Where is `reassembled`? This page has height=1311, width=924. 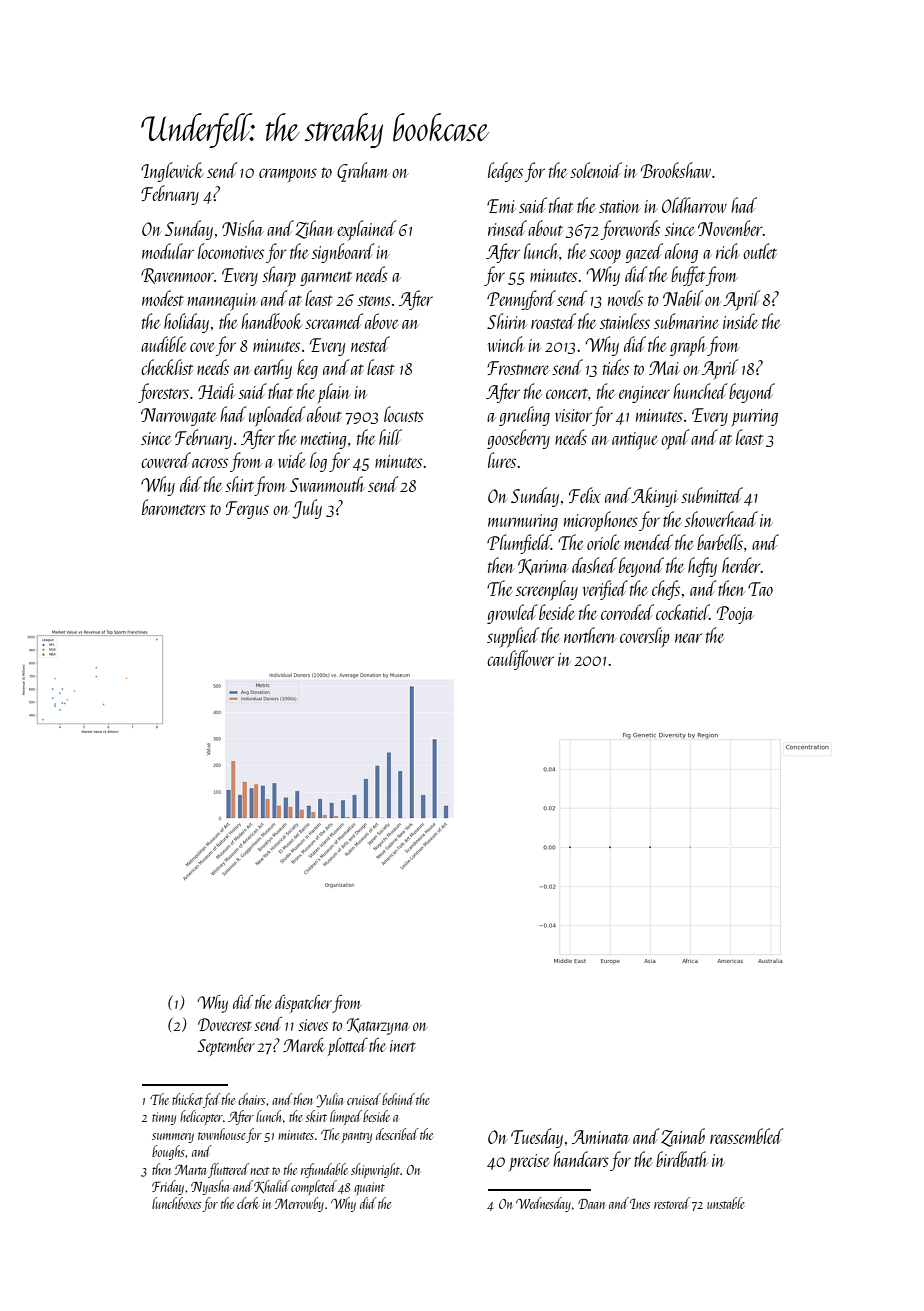
reassembled is located at coordinates (747, 1136).
